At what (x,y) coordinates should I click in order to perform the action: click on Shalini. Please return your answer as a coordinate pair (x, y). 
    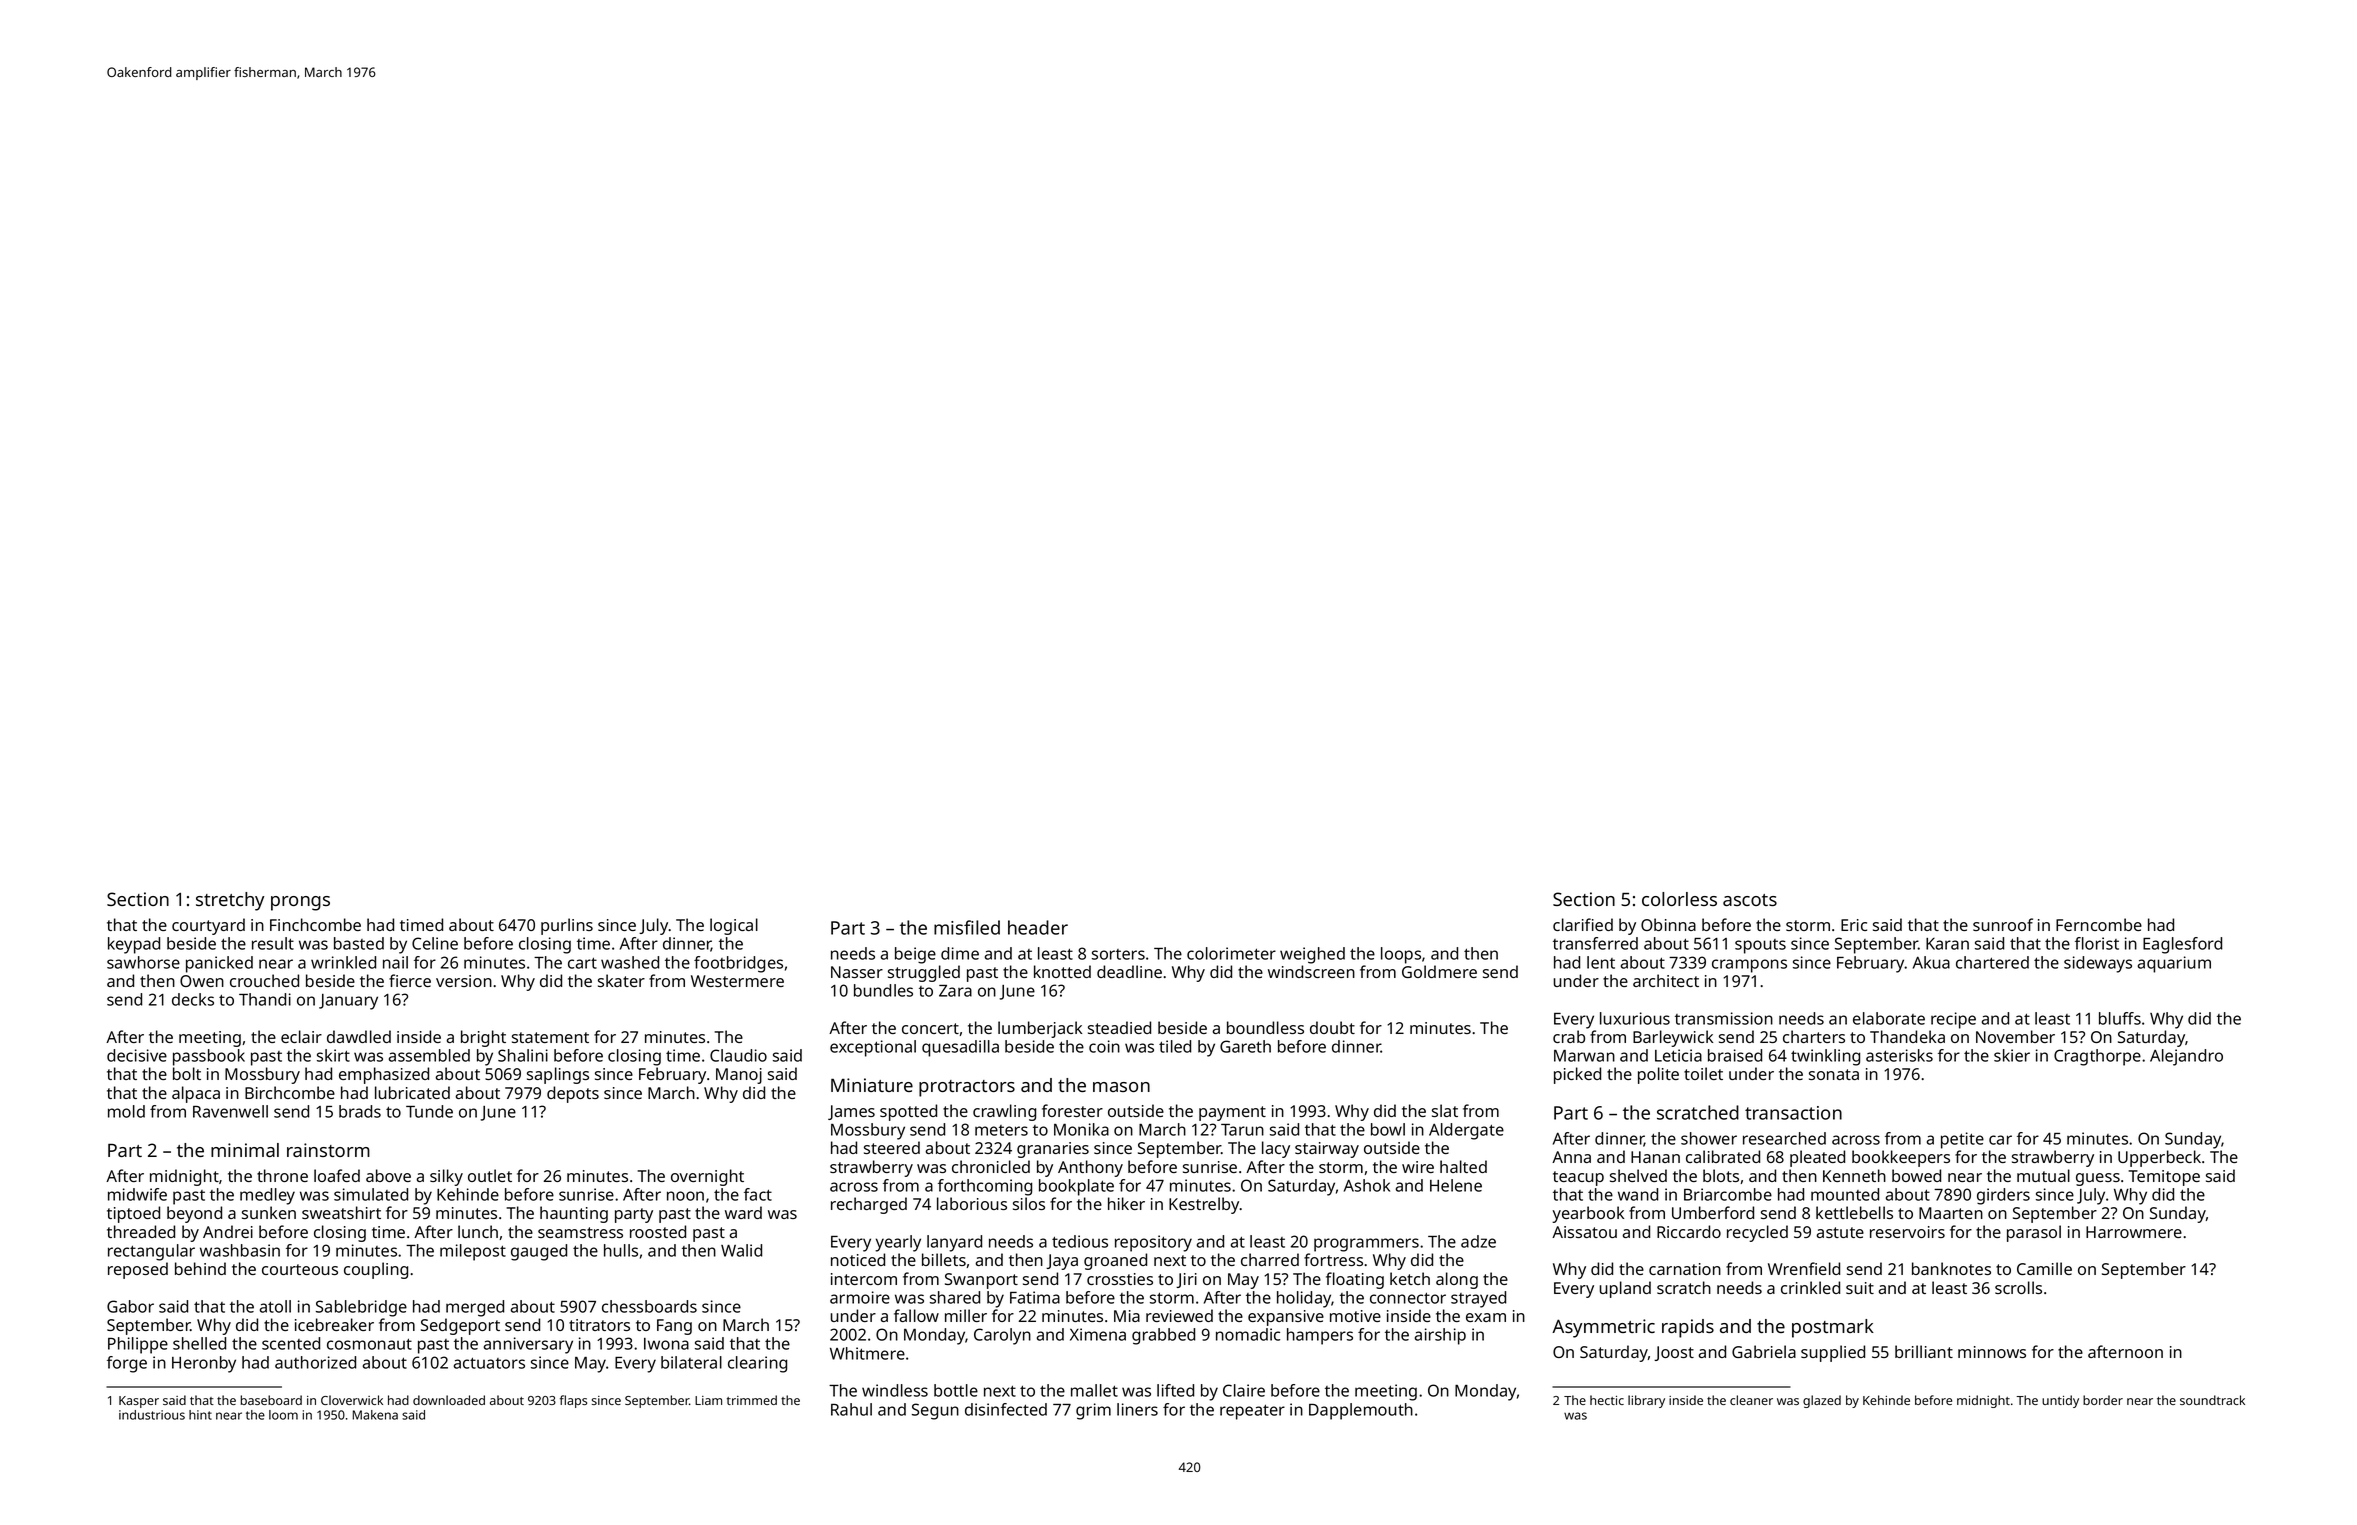
    Looking at the image, I should click on (523, 1055).
